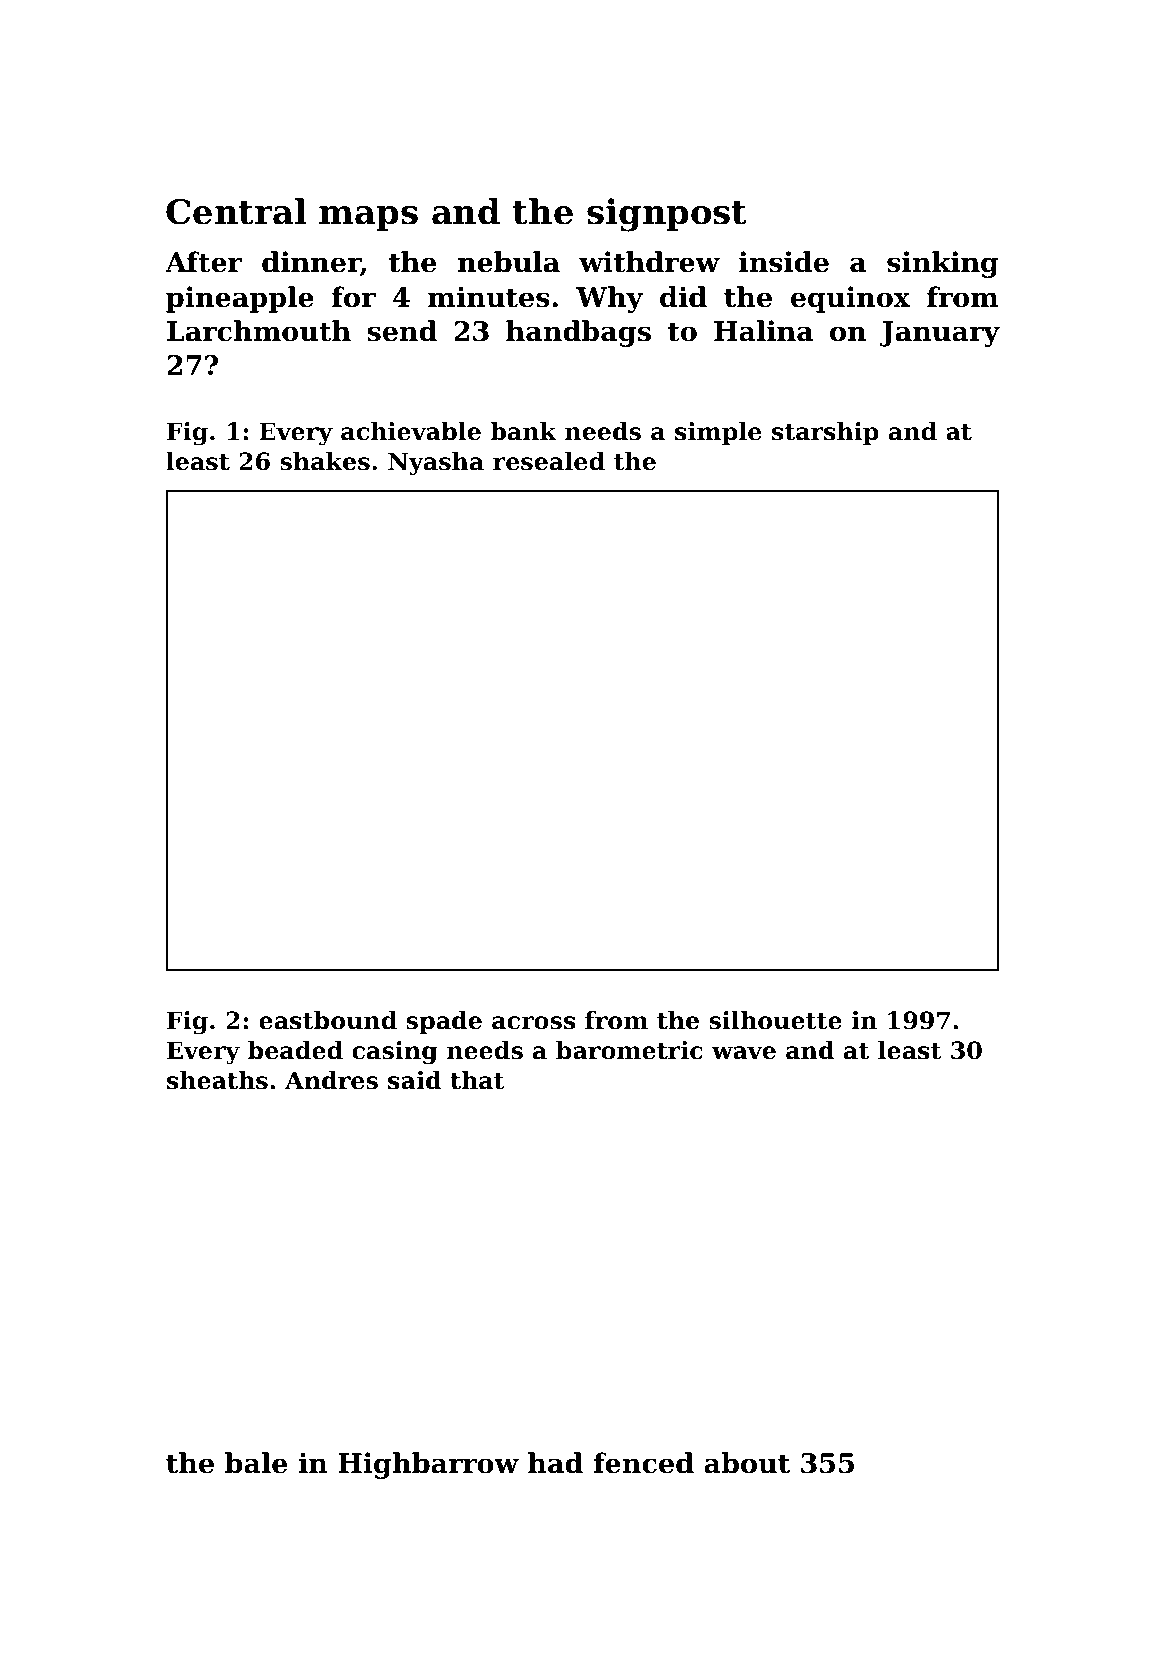 The image size is (1165, 1654). What do you see at coordinates (328, 1020) in the screenshot?
I see `eastbound` at bounding box center [328, 1020].
